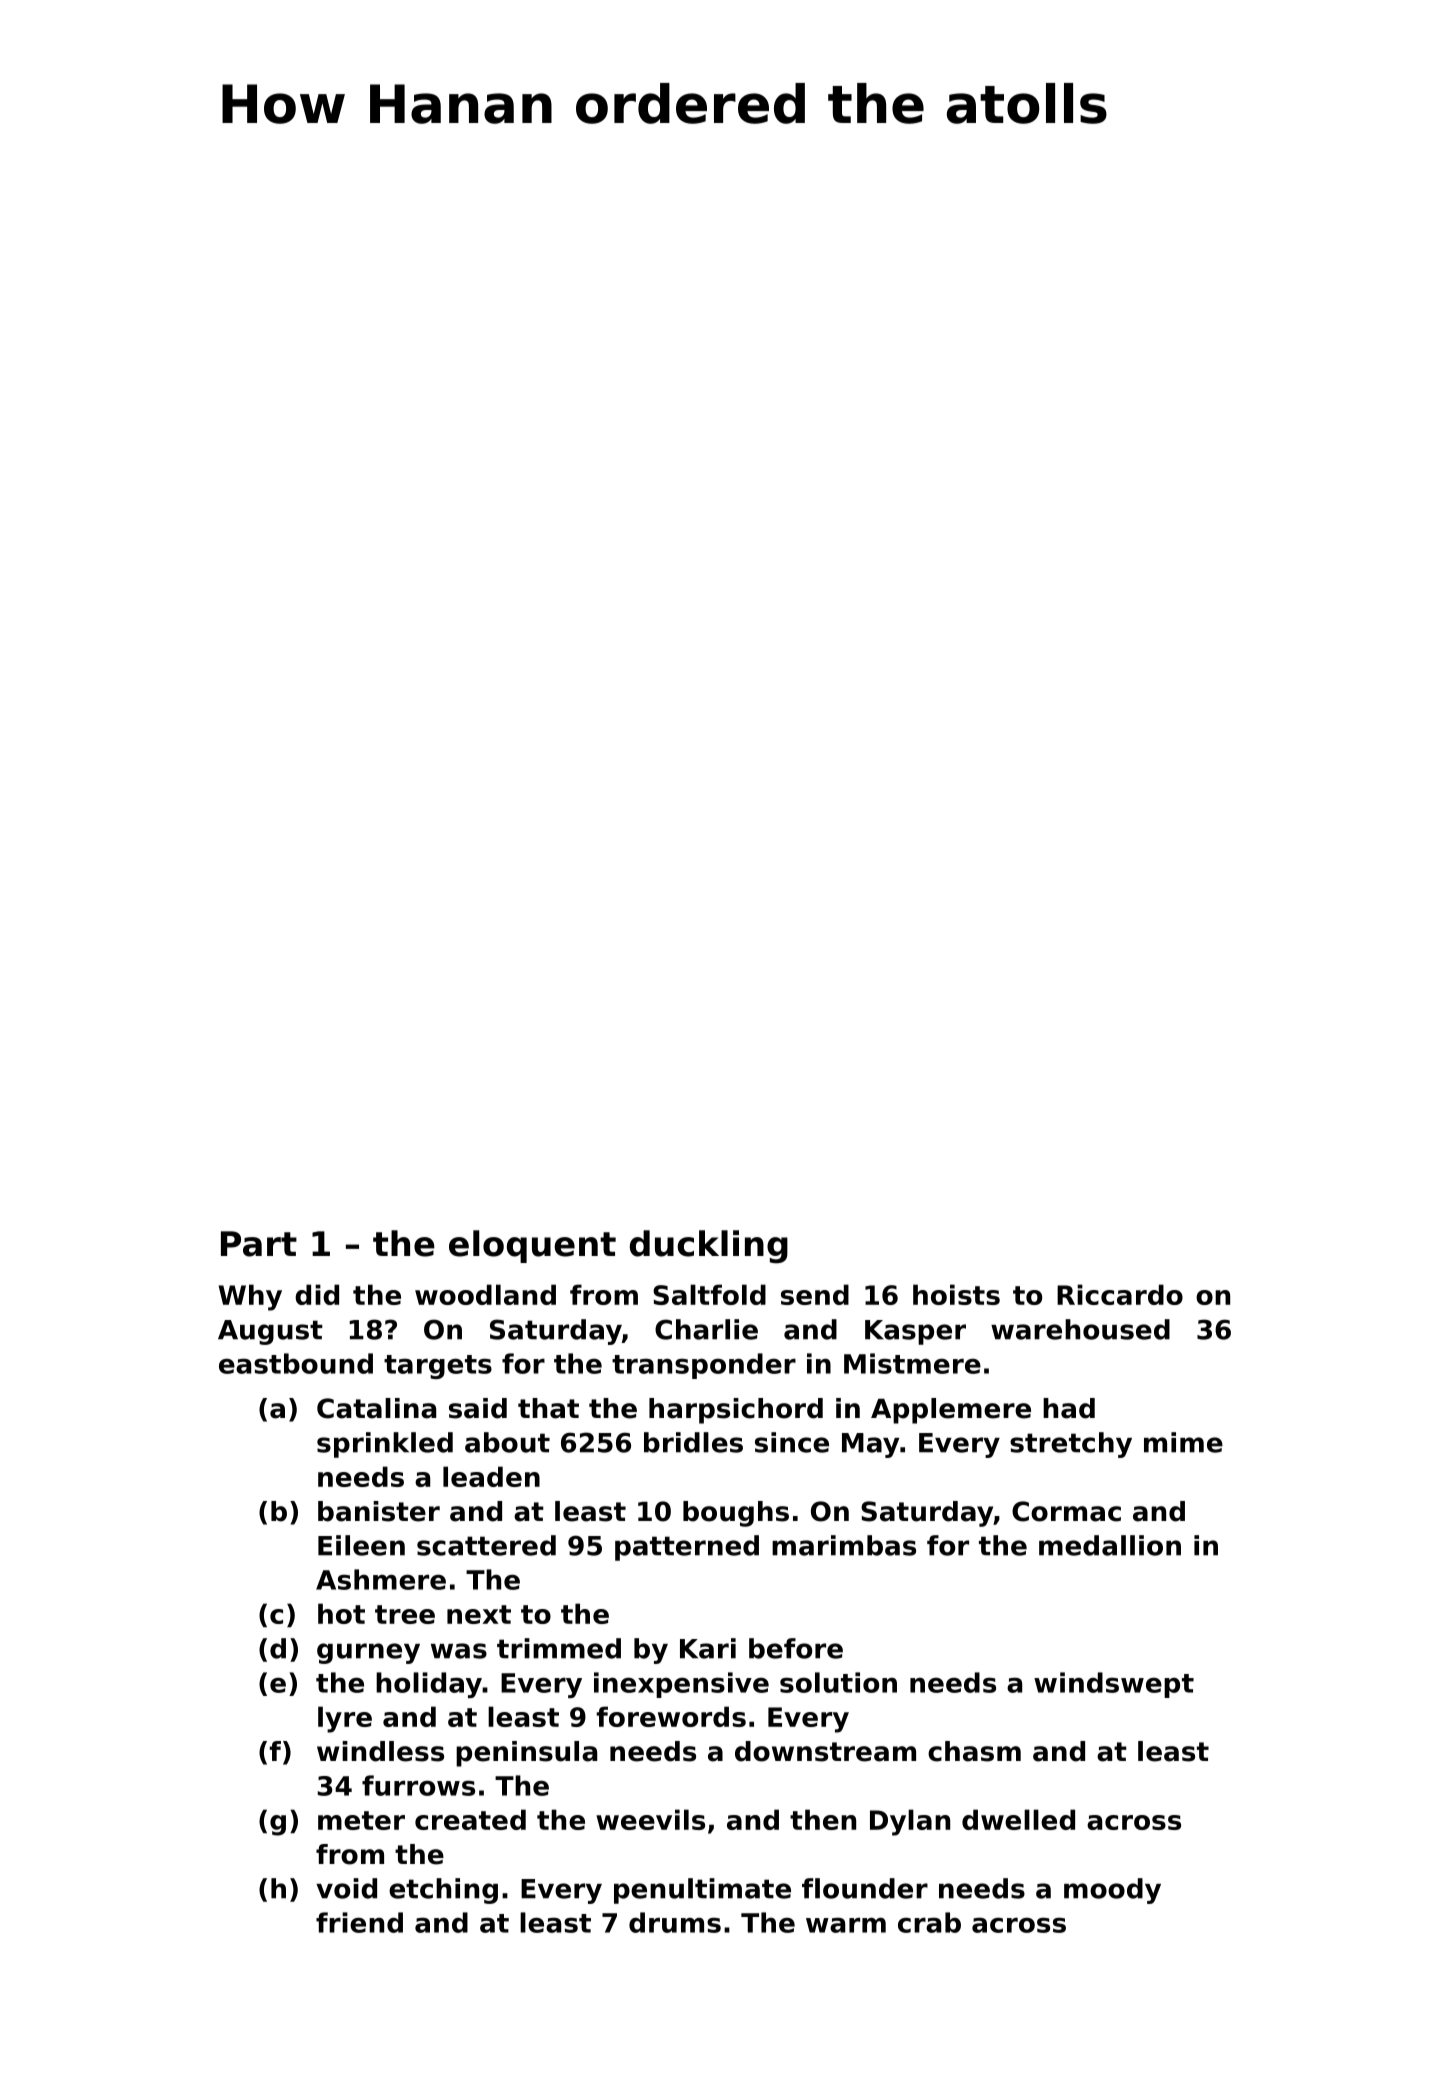 The image size is (1450, 2100). What do you see at coordinates (359, 1922) in the screenshot?
I see `friend` at bounding box center [359, 1922].
